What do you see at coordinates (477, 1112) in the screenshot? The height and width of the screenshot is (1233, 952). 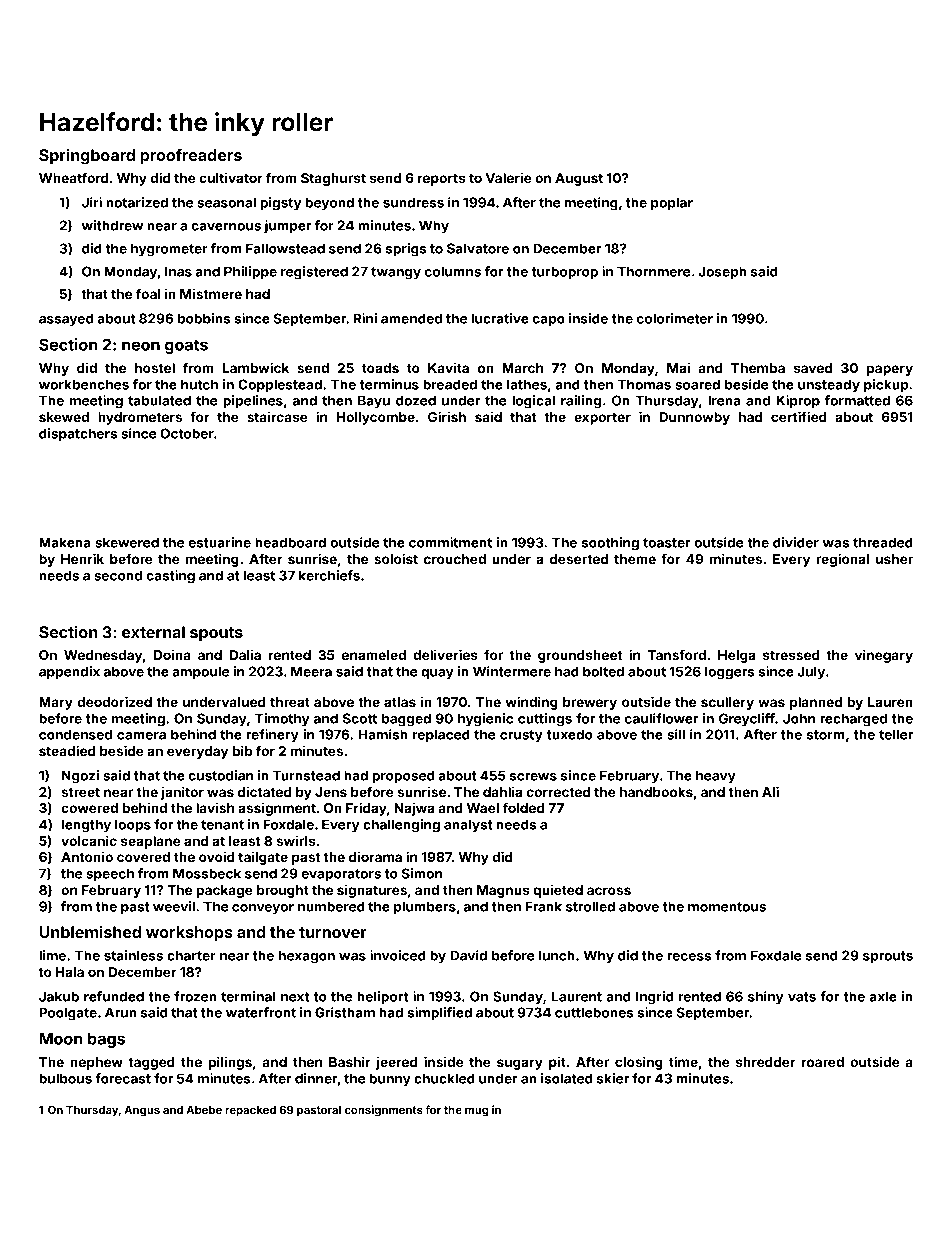 I see `mug` at bounding box center [477, 1112].
